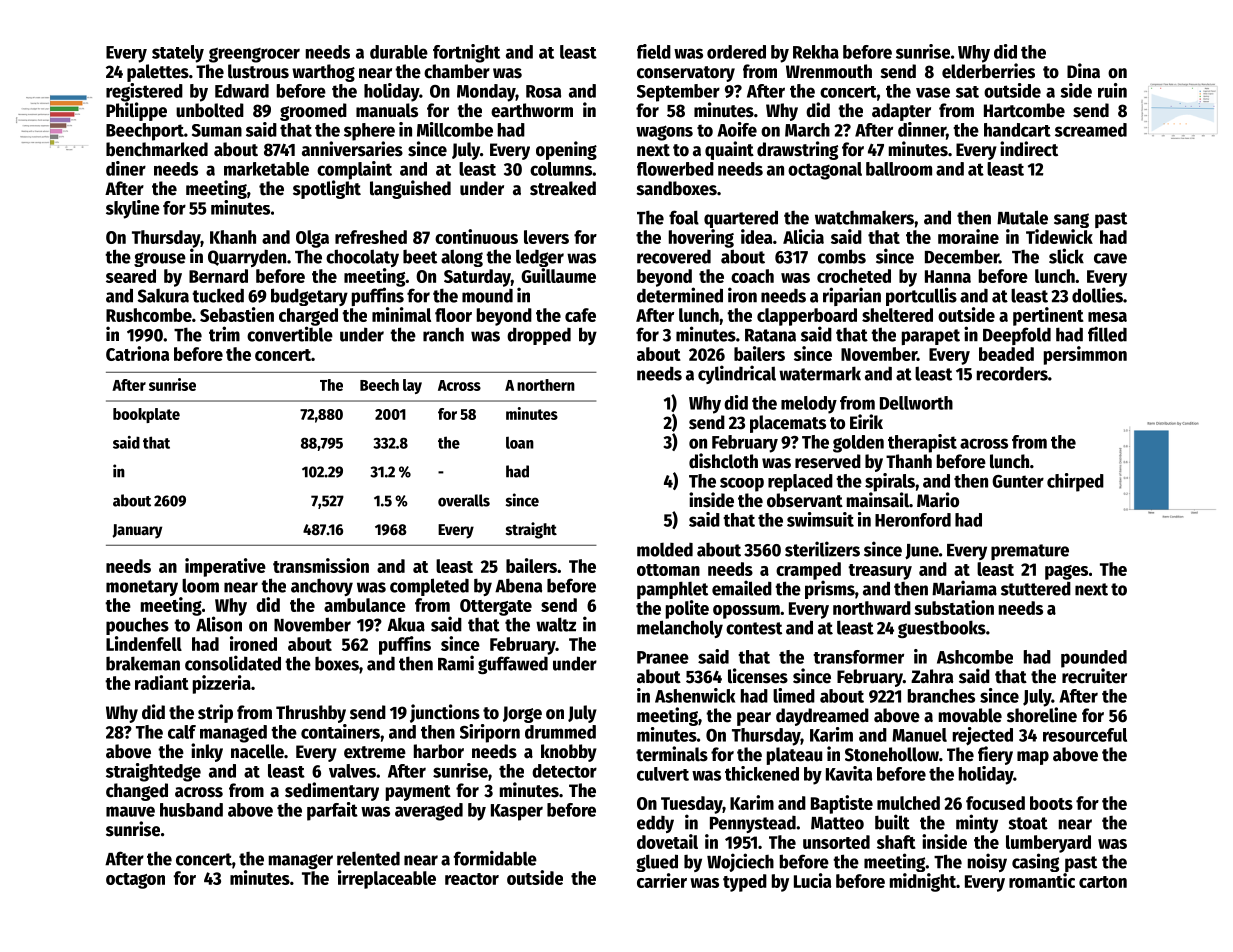 This image has height=952, width=1233. Describe the element at coordinates (340, 731) in the image. I see `containers` at that location.
